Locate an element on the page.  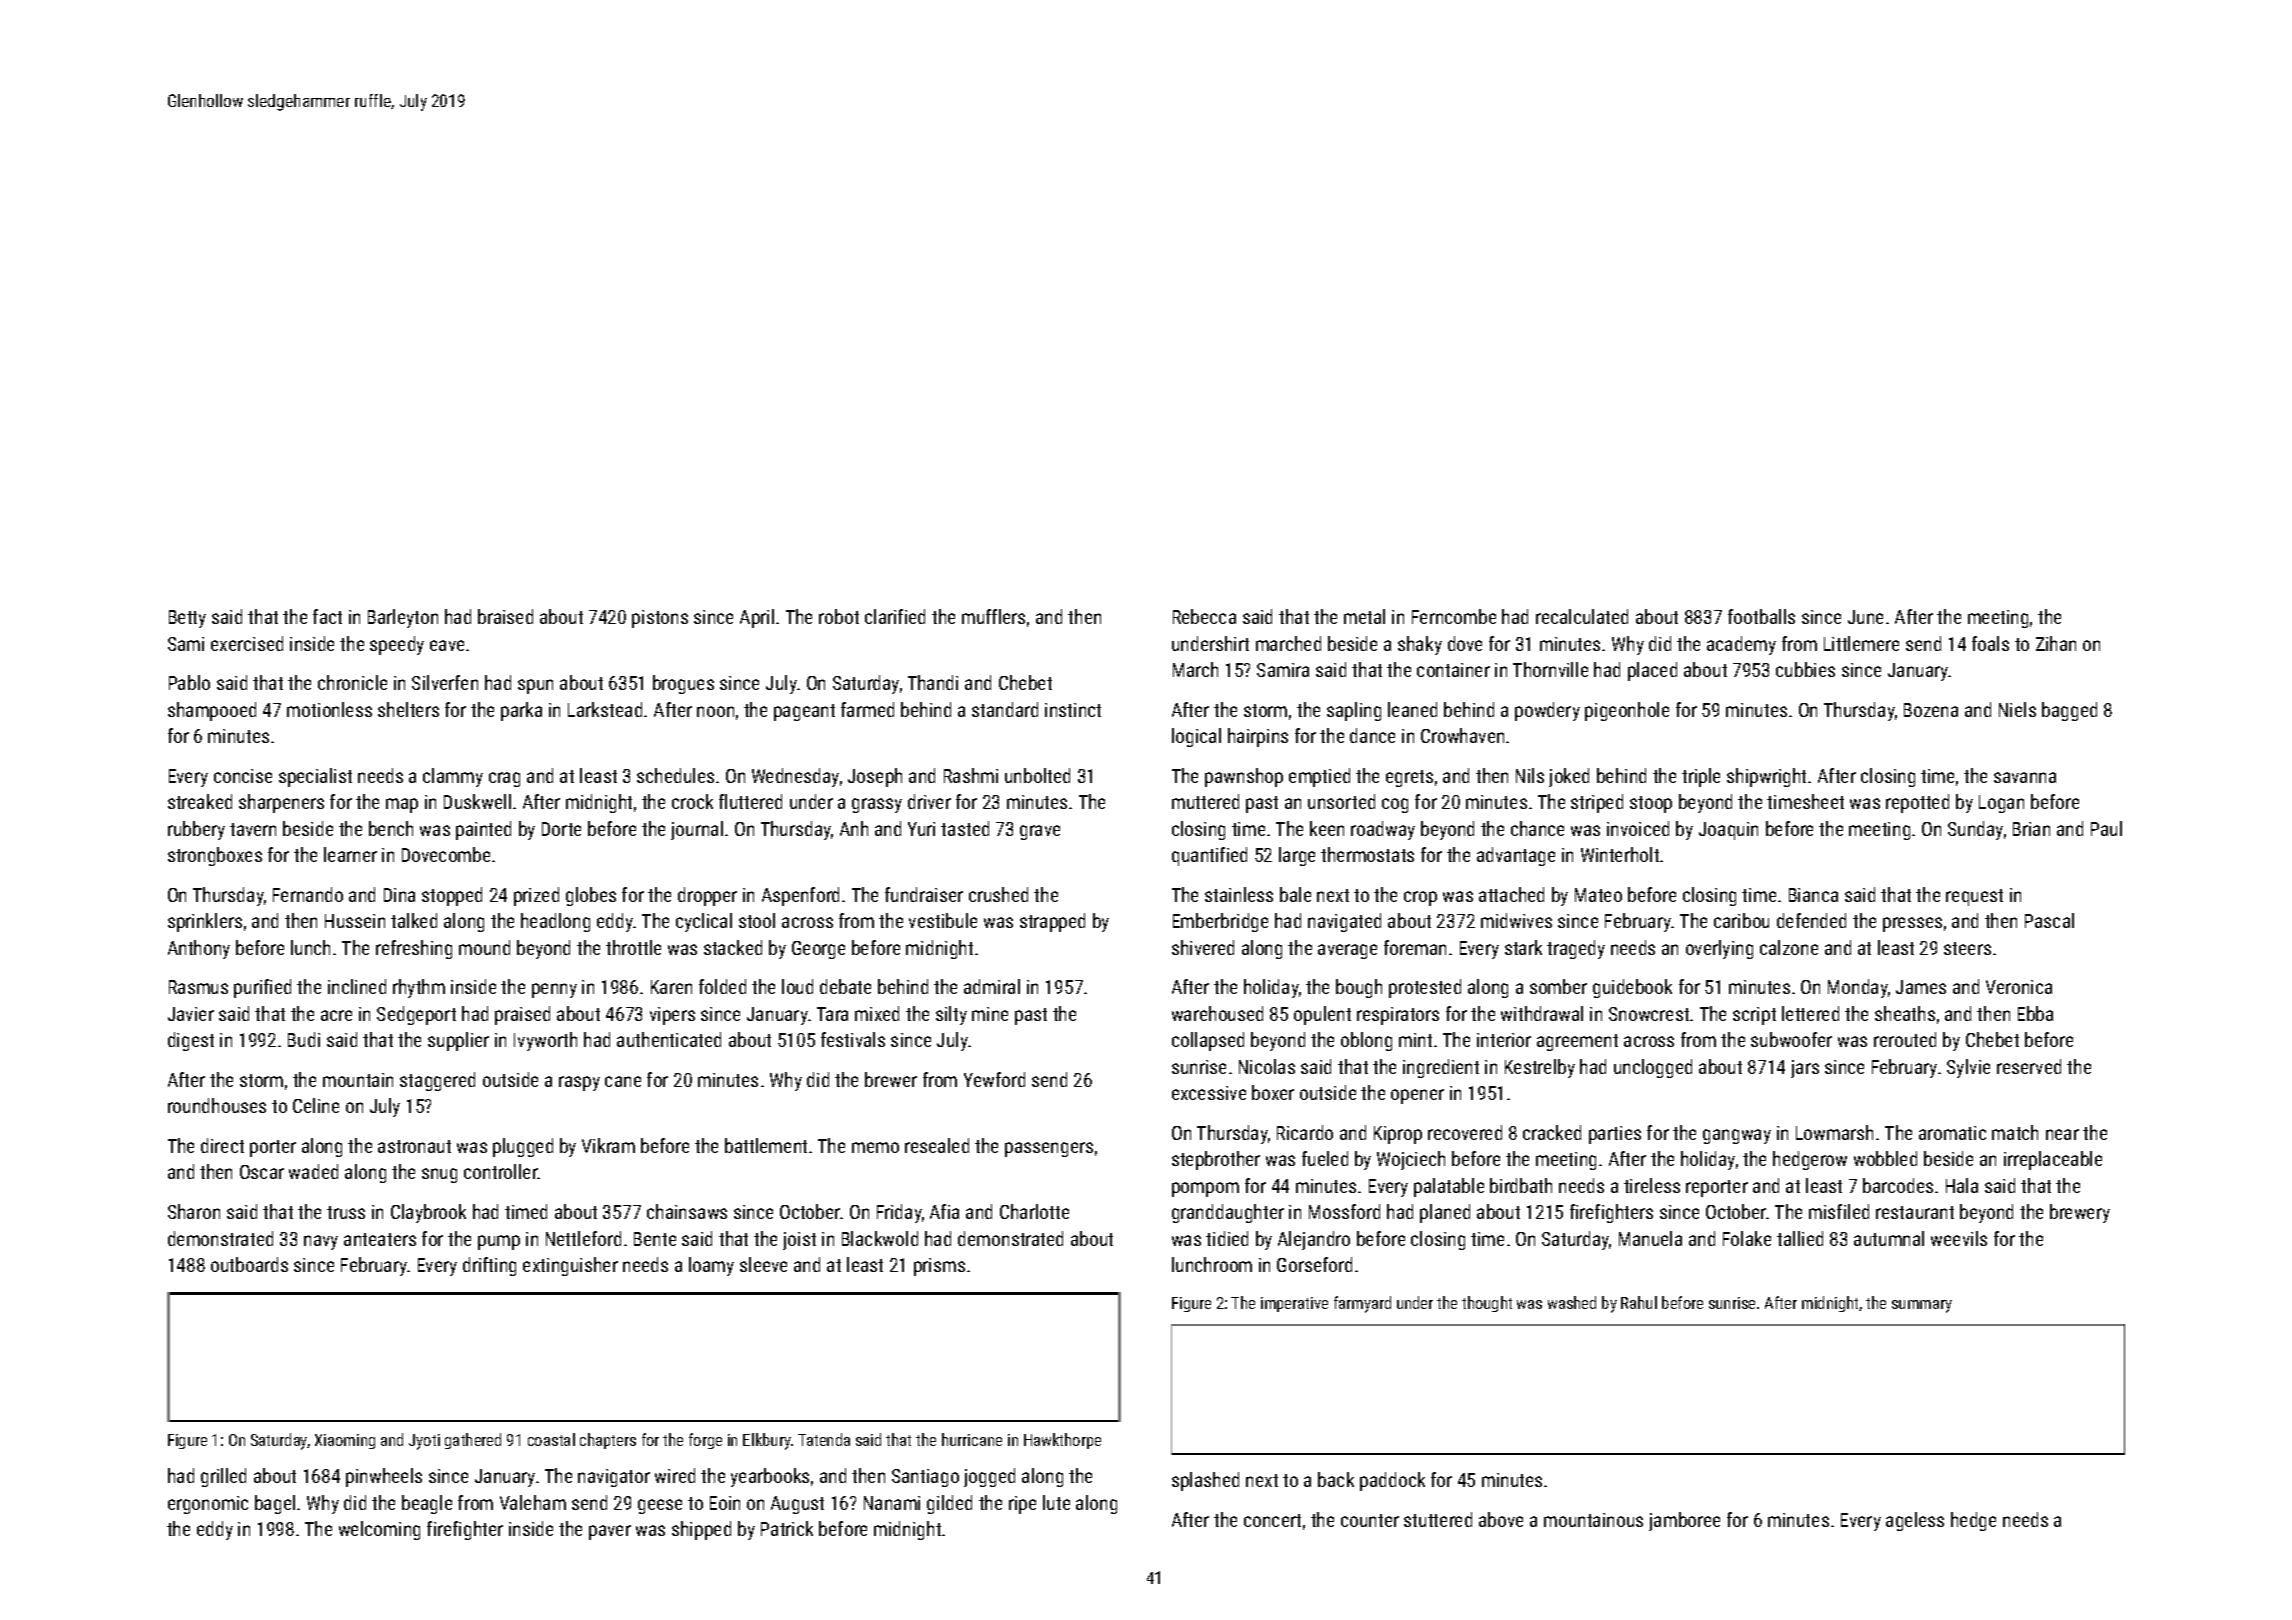
footballs is located at coordinates (1761, 616).
